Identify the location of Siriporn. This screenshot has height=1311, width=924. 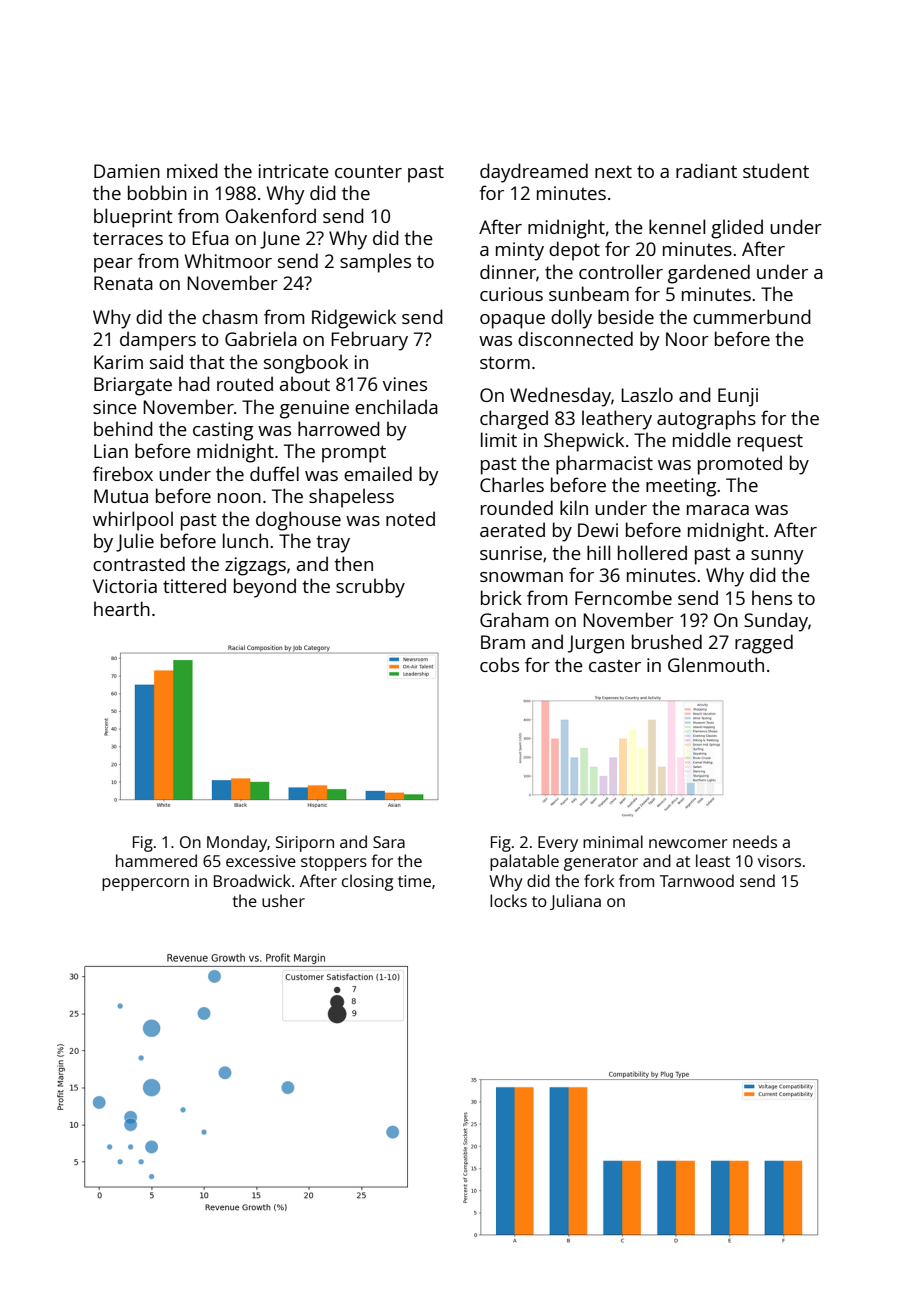
(305, 844).
